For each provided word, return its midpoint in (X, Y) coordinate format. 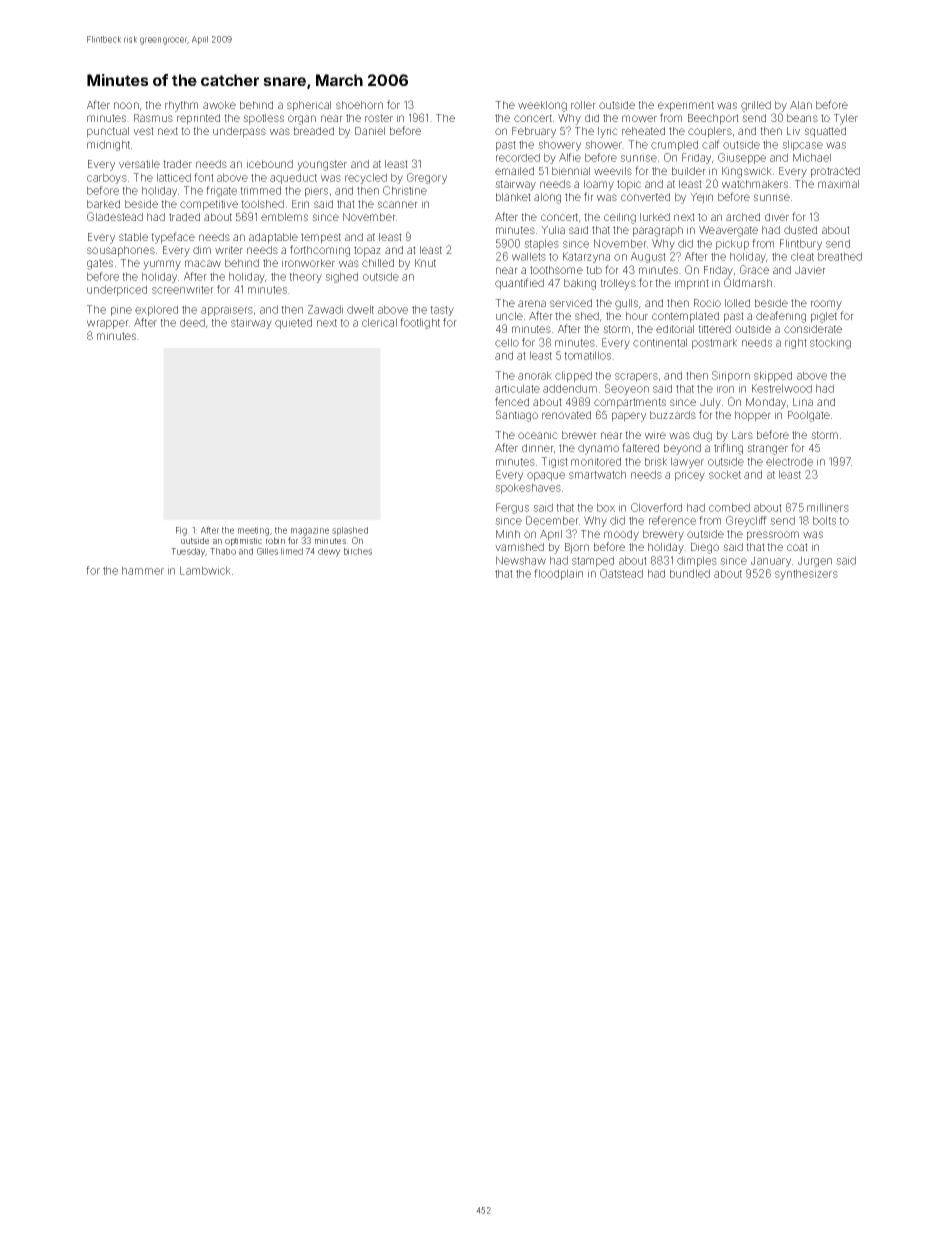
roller (583, 105)
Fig (181, 531)
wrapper (108, 324)
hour (637, 316)
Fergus (512, 508)
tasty (442, 311)
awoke (219, 105)
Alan (801, 105)
